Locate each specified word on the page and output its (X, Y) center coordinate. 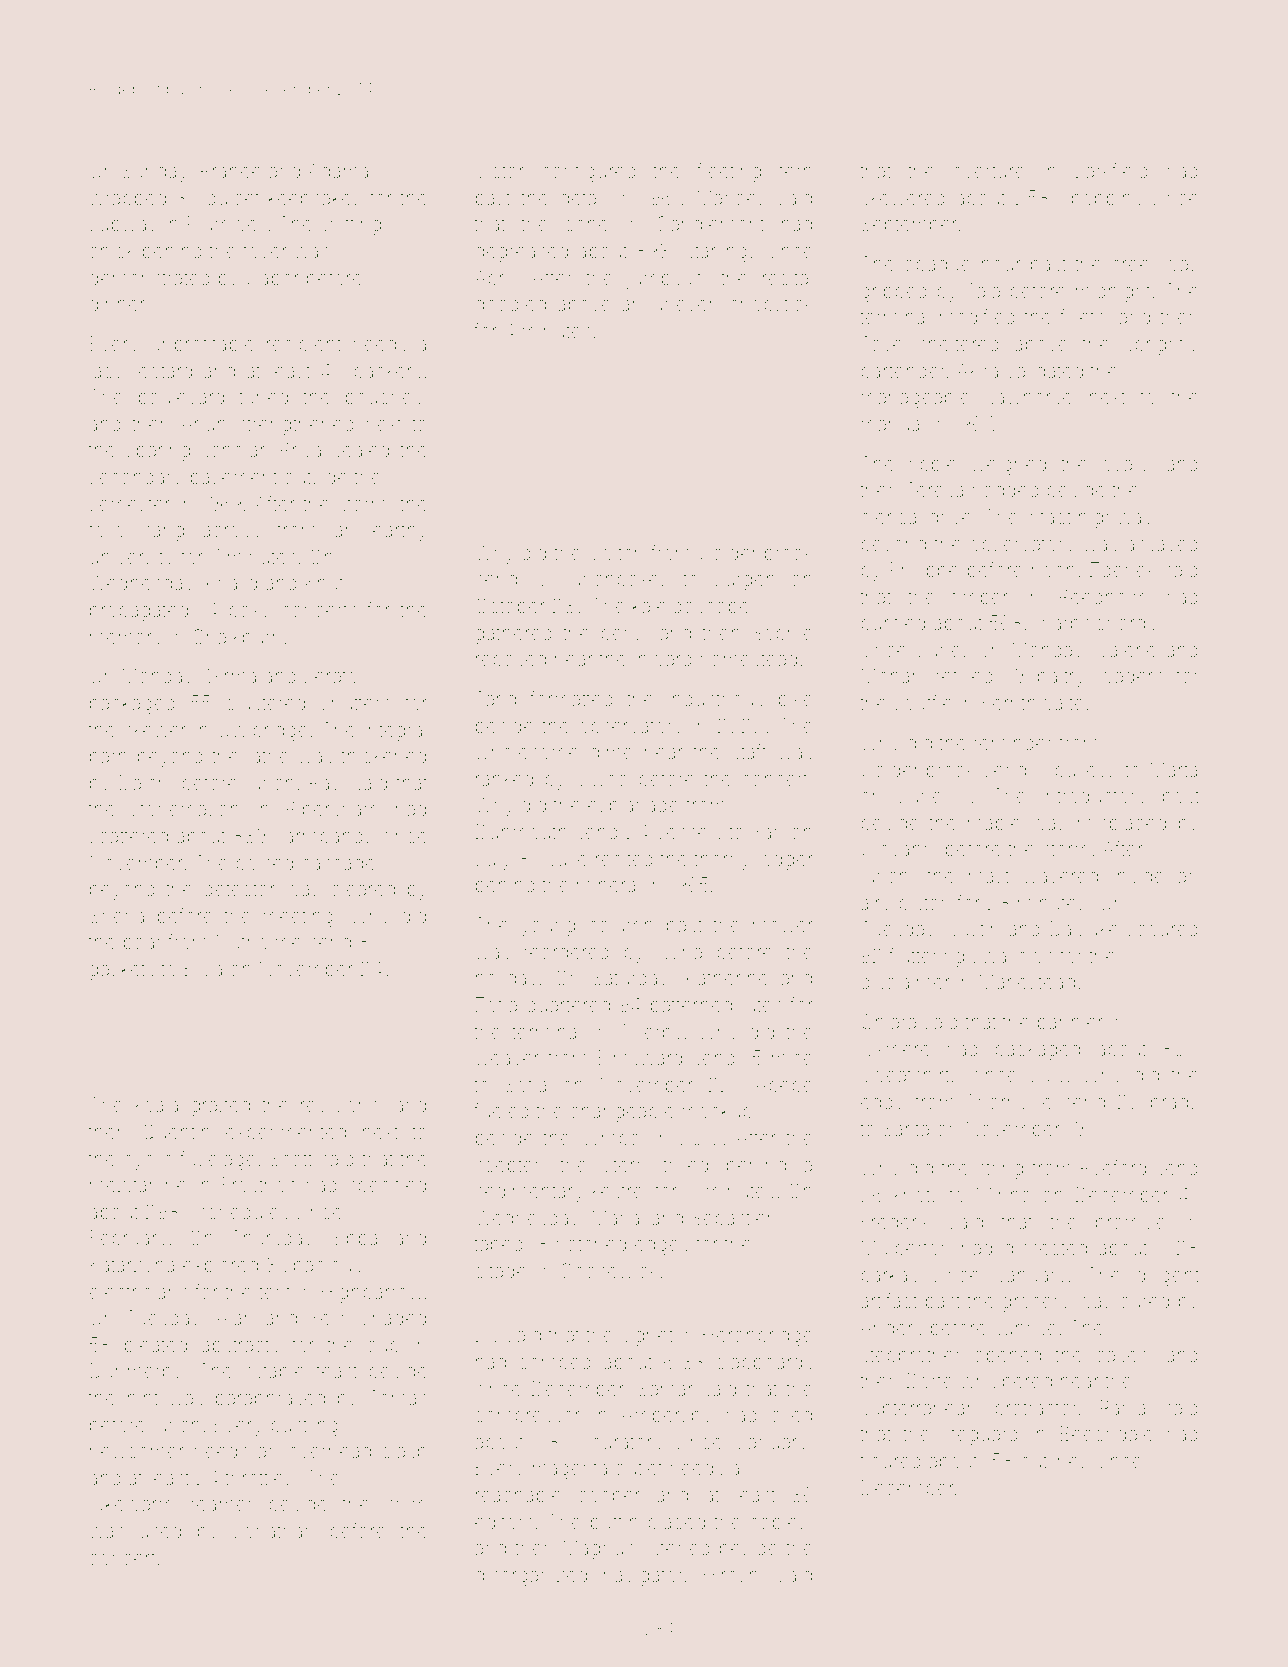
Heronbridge (758, 1337)
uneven (686, 305)
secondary (136, 479)
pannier (1070, 1024)
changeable (622, 1113)
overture (989, 171)
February (129, 1239)
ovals (1124, 464)
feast (336, 1370)
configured (589, 173)
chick (112, 251)
